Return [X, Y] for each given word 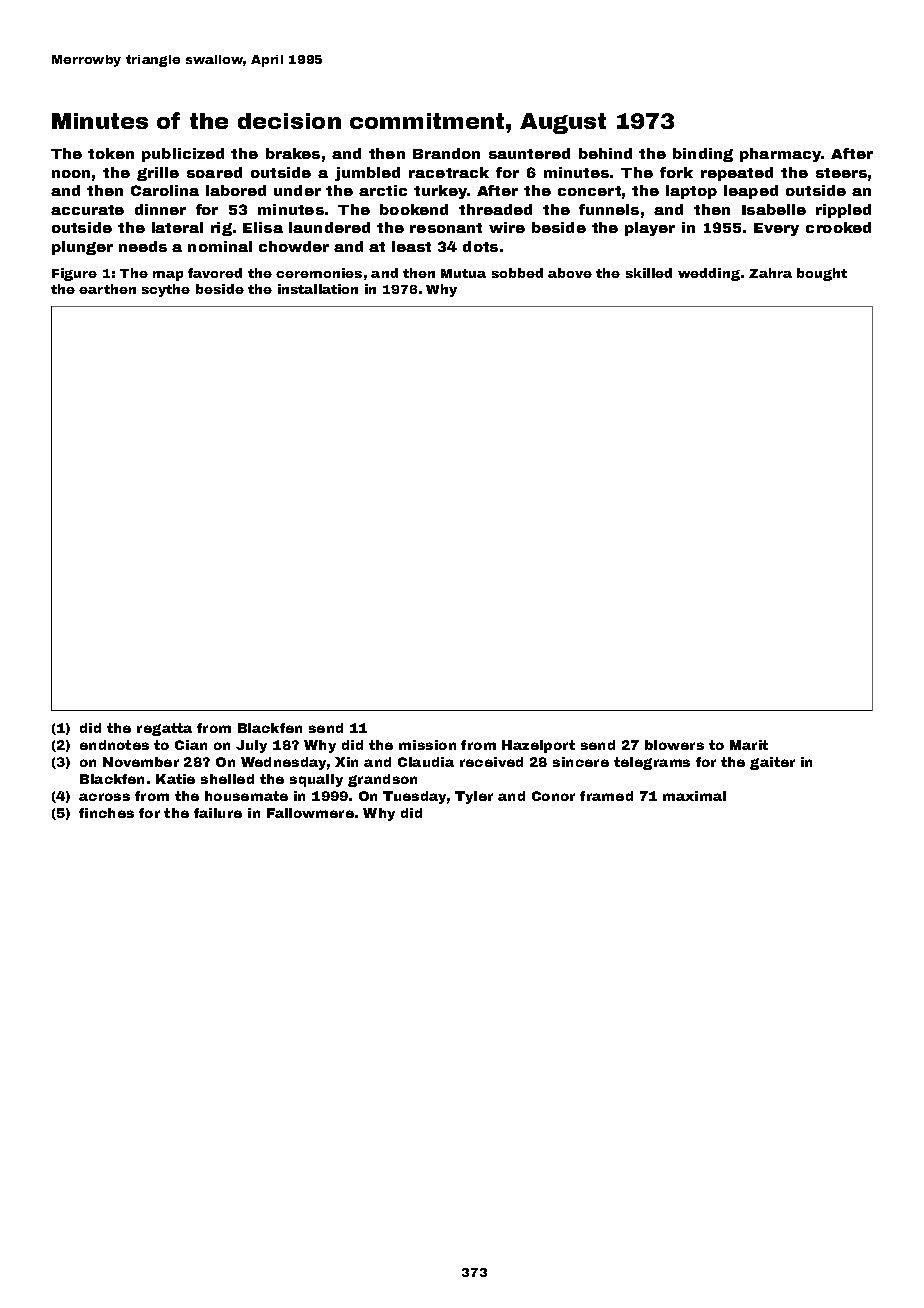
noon [71, 174]
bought [822, 274]
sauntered [529, 153]
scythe [166, 290]
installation [318, 289]
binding [703, 155]
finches [106, 813]
